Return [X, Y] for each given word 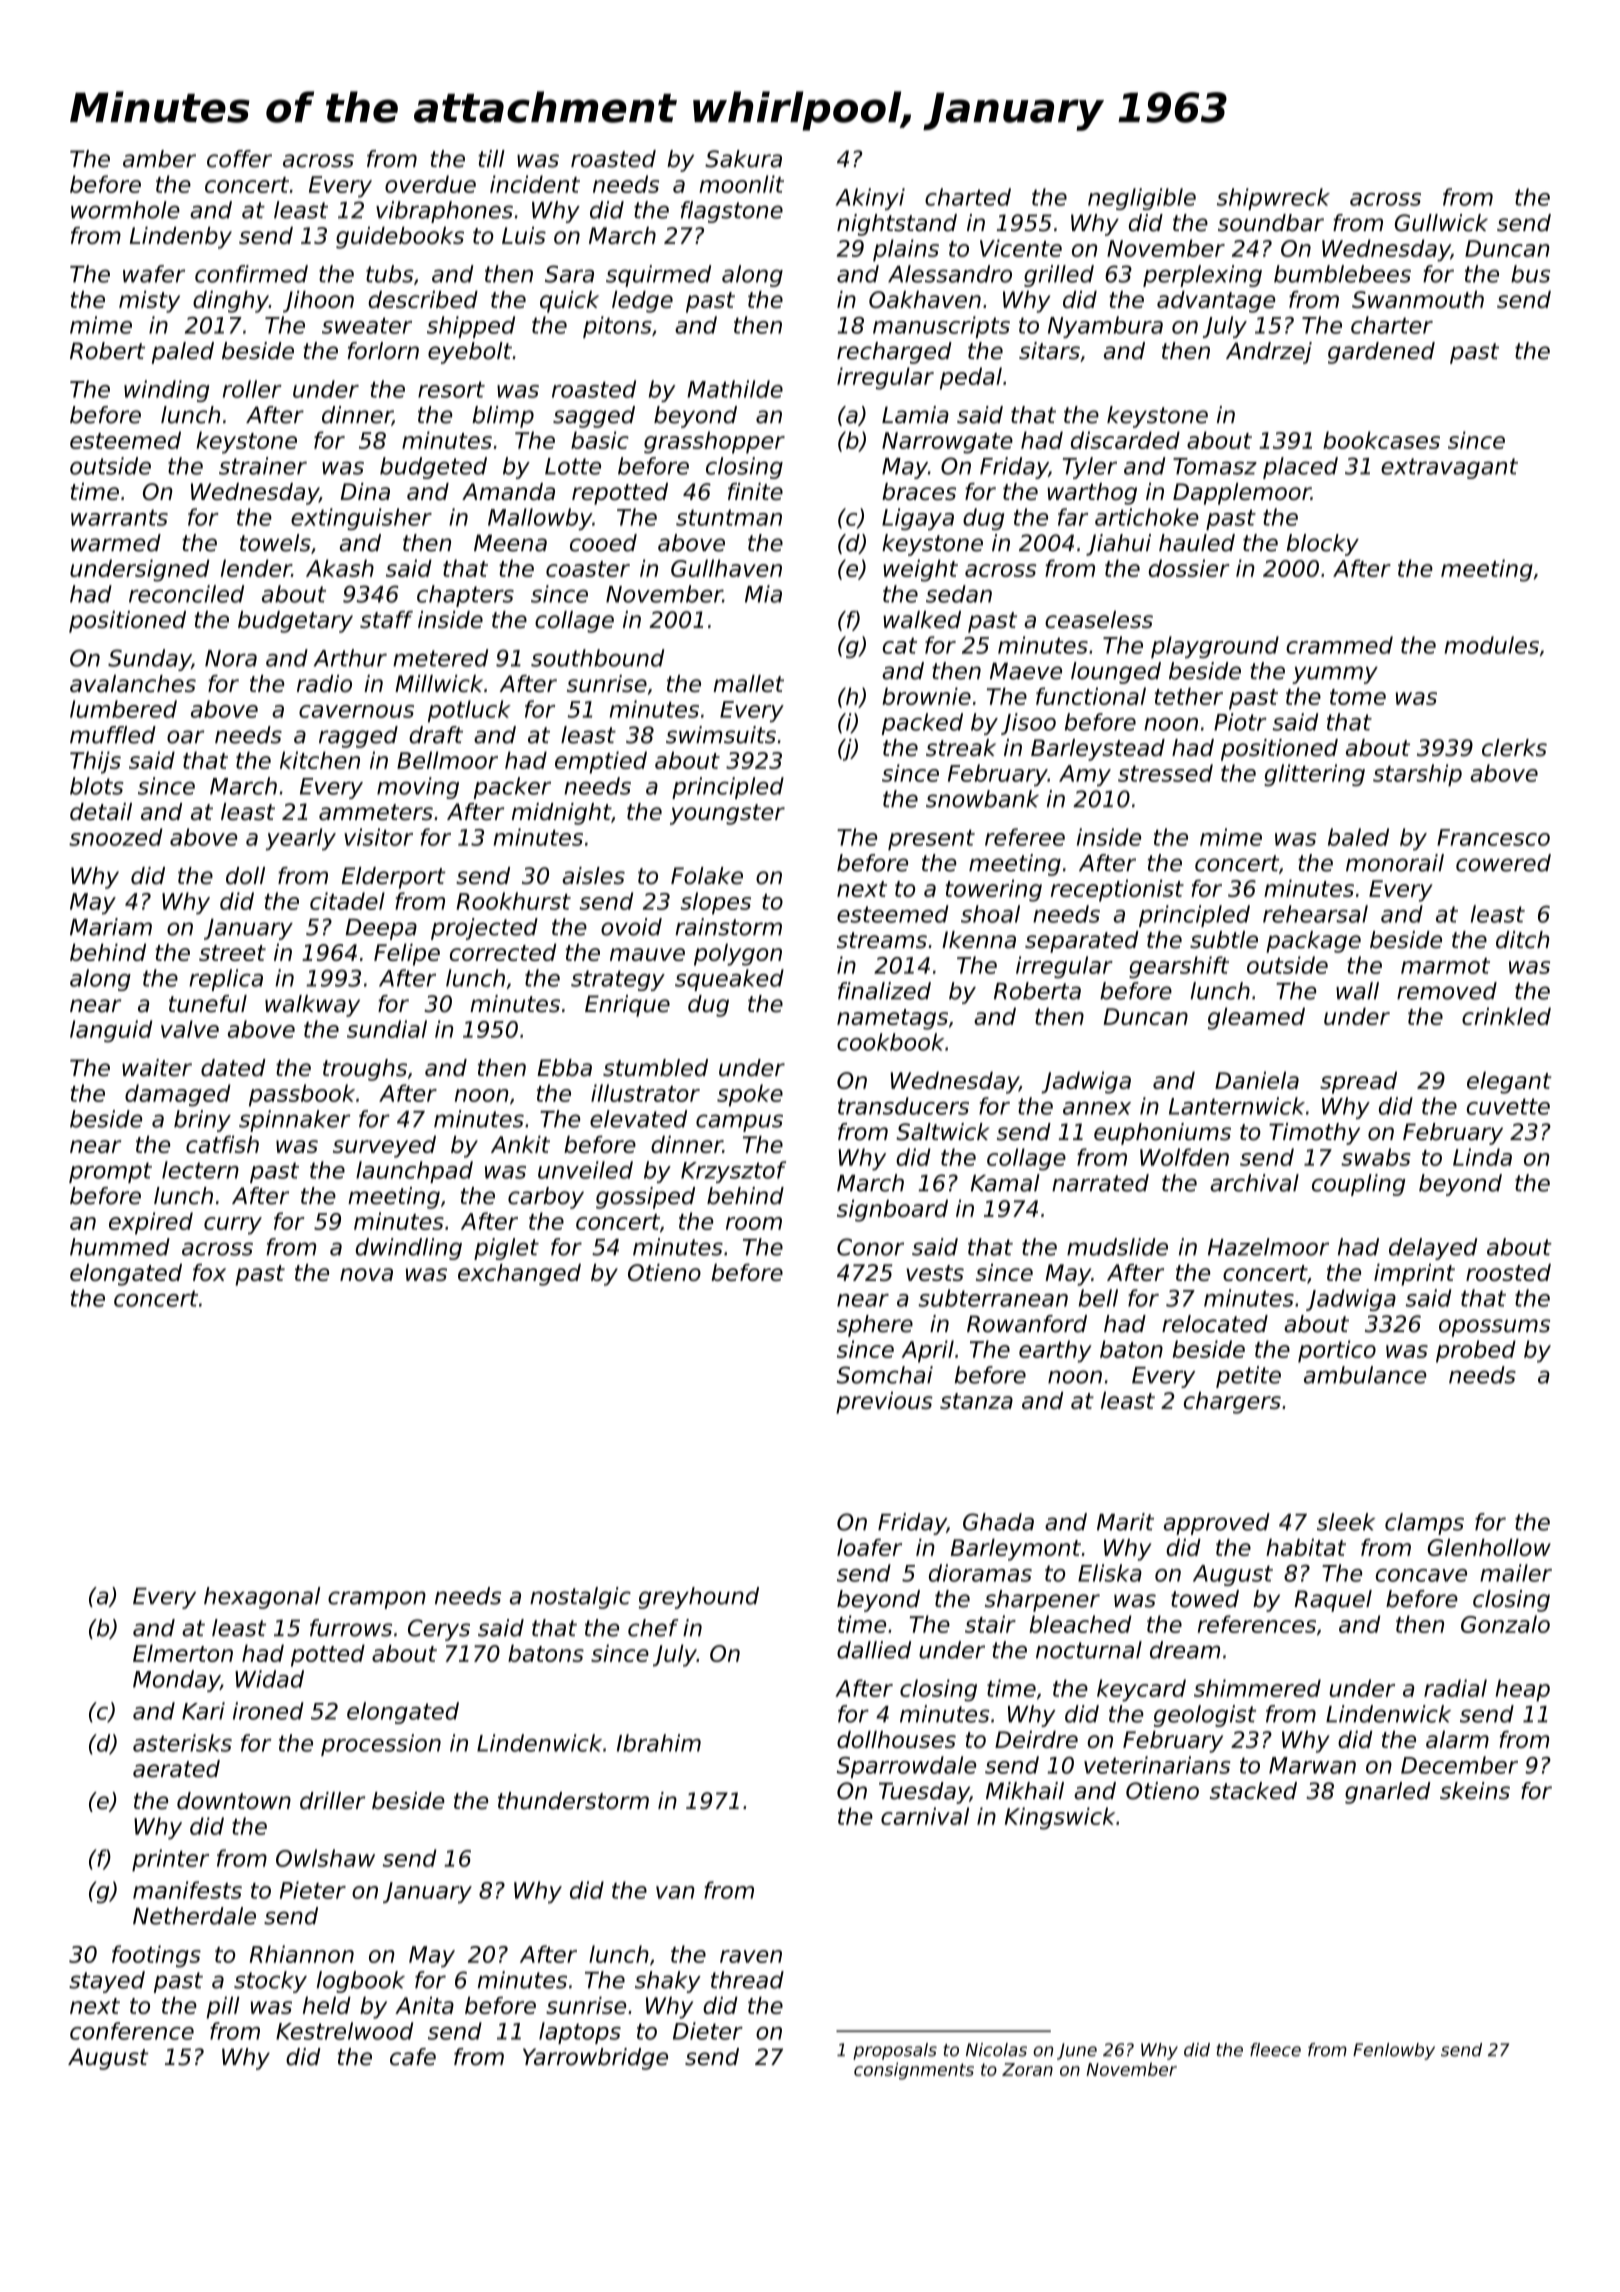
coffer [239, 159]
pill [223, 2008]
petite [1248, 1377]
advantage [1216, 302]
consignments [914, 2071]
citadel [347, 901]
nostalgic [580, 1598]
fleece [1275, 2050]
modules [1492, 645]
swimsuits [721, 735]
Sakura [743, 159]
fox [209, 1272]
